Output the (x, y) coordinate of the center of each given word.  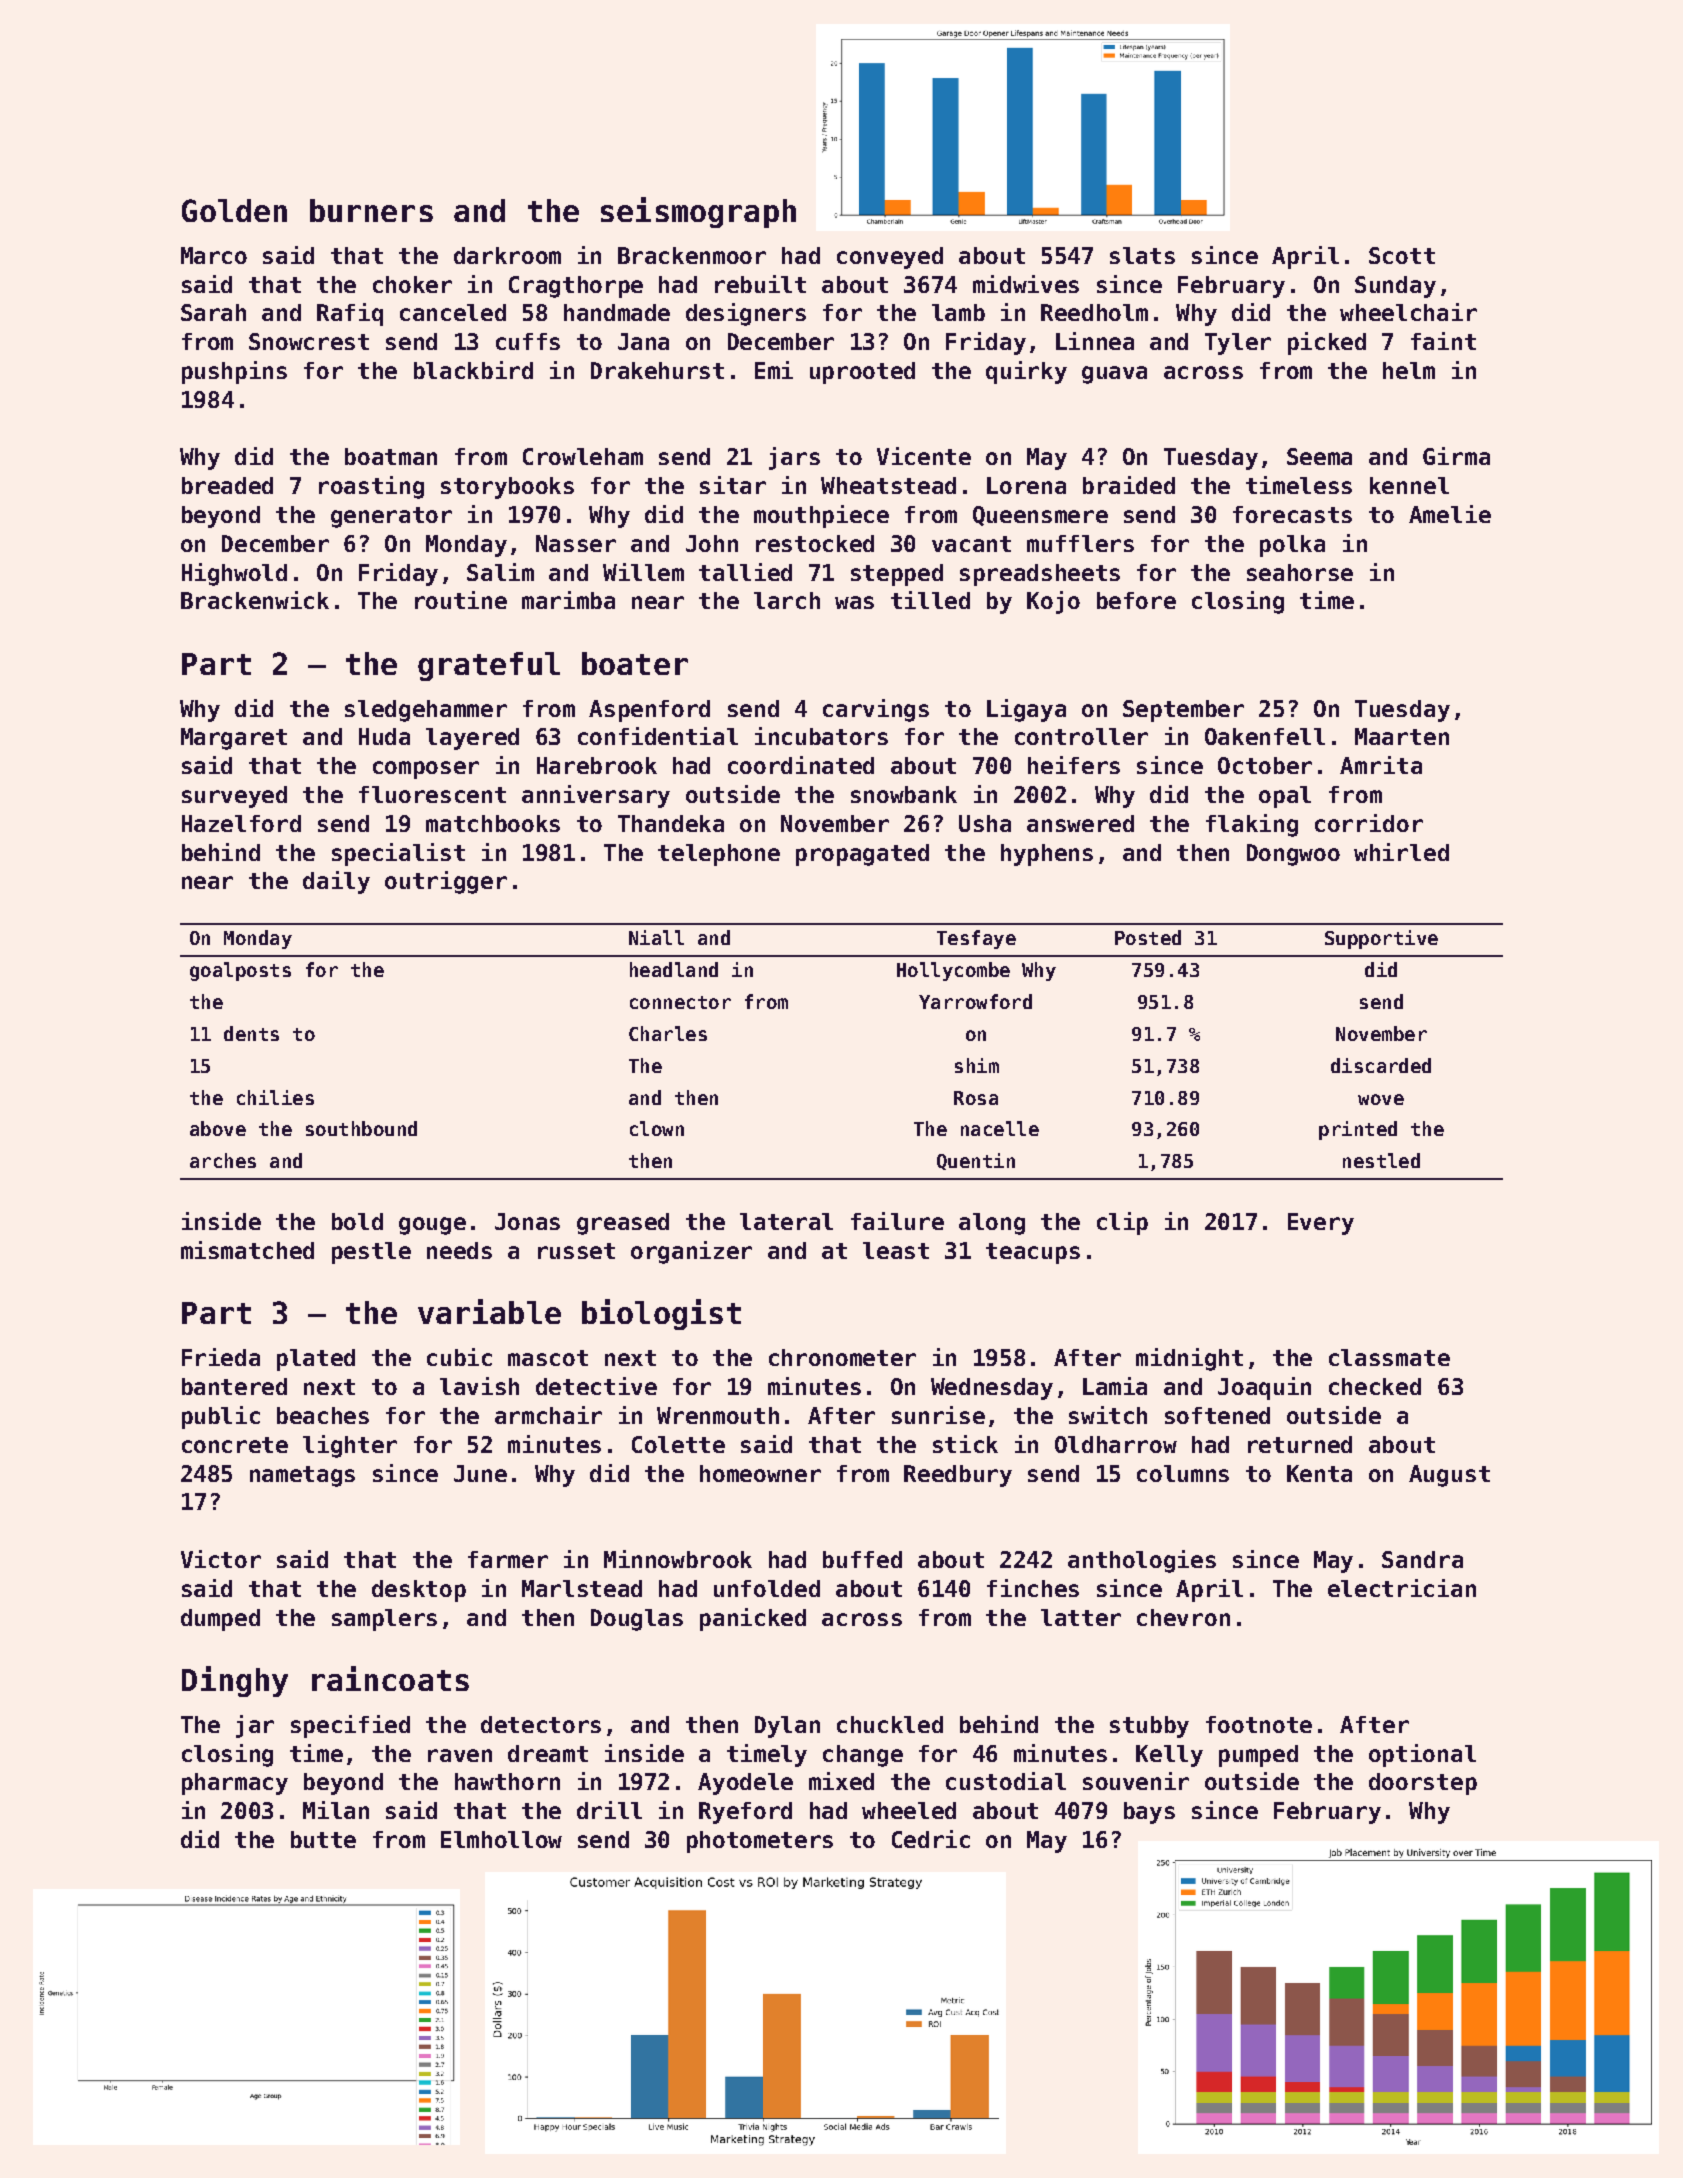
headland (674, 969)
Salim (500, 572)
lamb (958, 312)
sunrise (938, 1415)
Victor (221, 1559)
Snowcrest (309, 341)
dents (251, 1033)
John (712, 543)
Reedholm (1094, 312)
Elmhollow (501, 1839)
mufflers (1080, 543)
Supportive (1381, 939)
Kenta (1319, 1473)
